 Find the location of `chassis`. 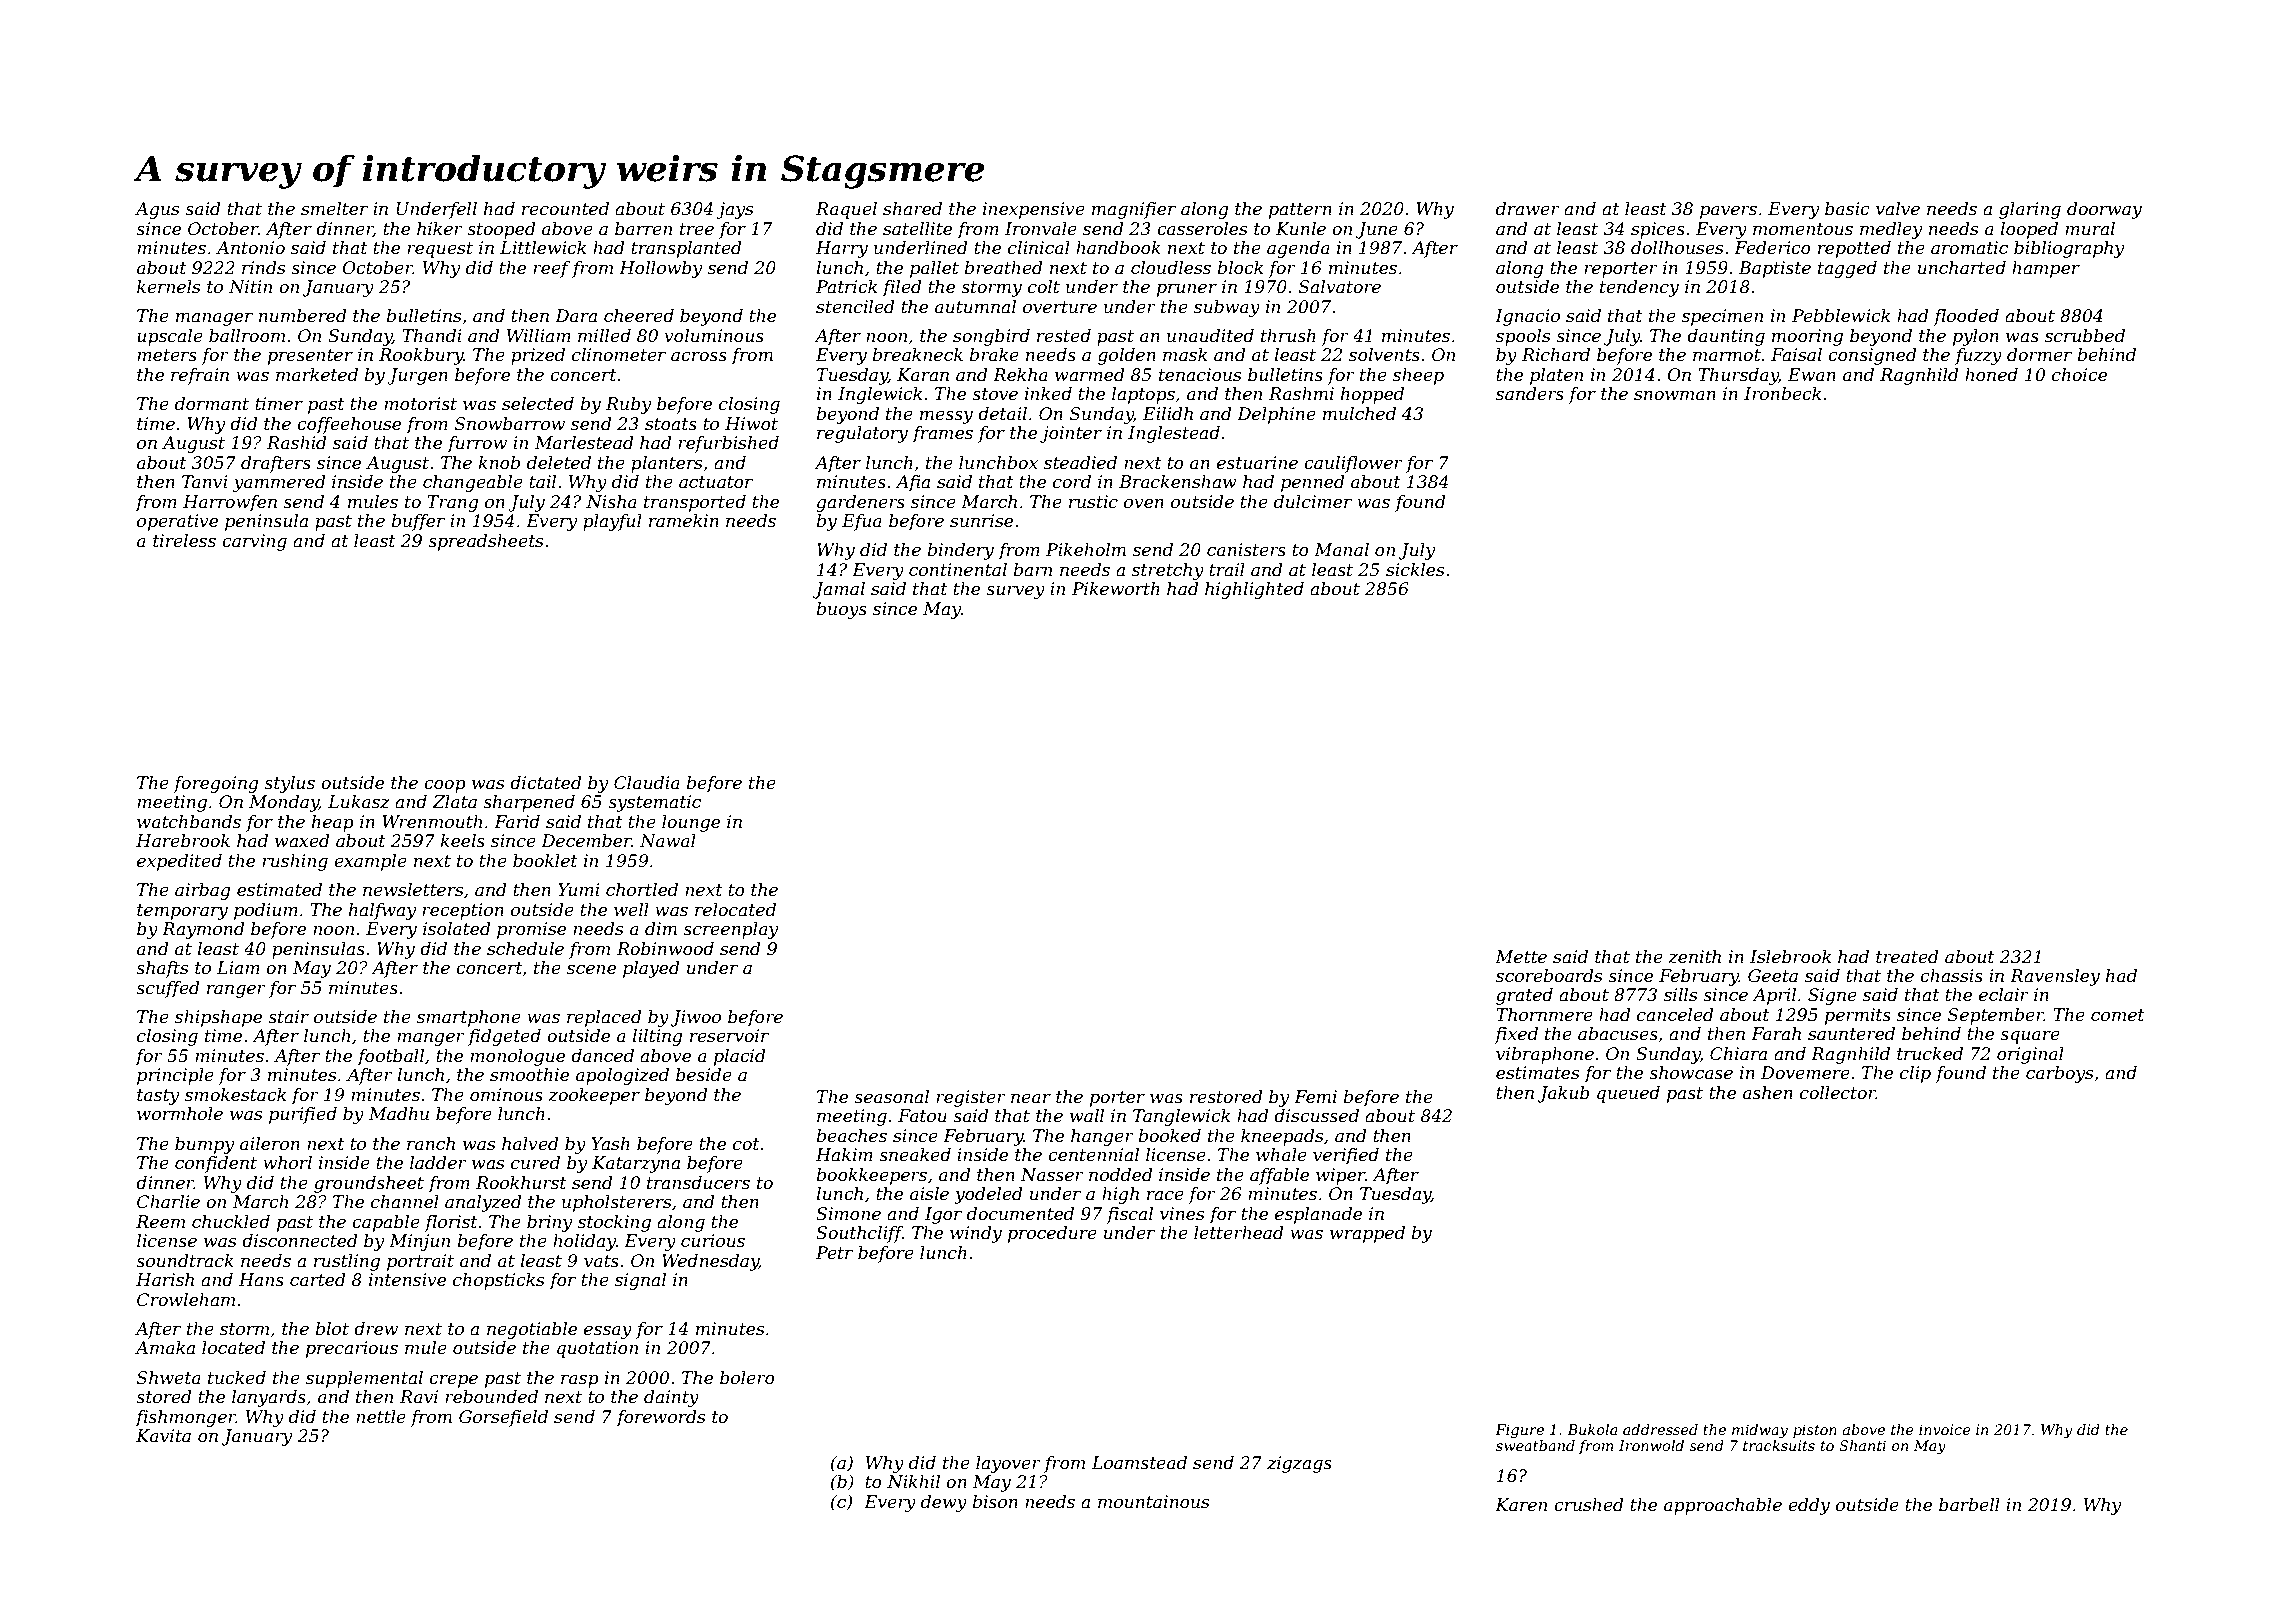

chassis is located at coordinates (1951, 976).
